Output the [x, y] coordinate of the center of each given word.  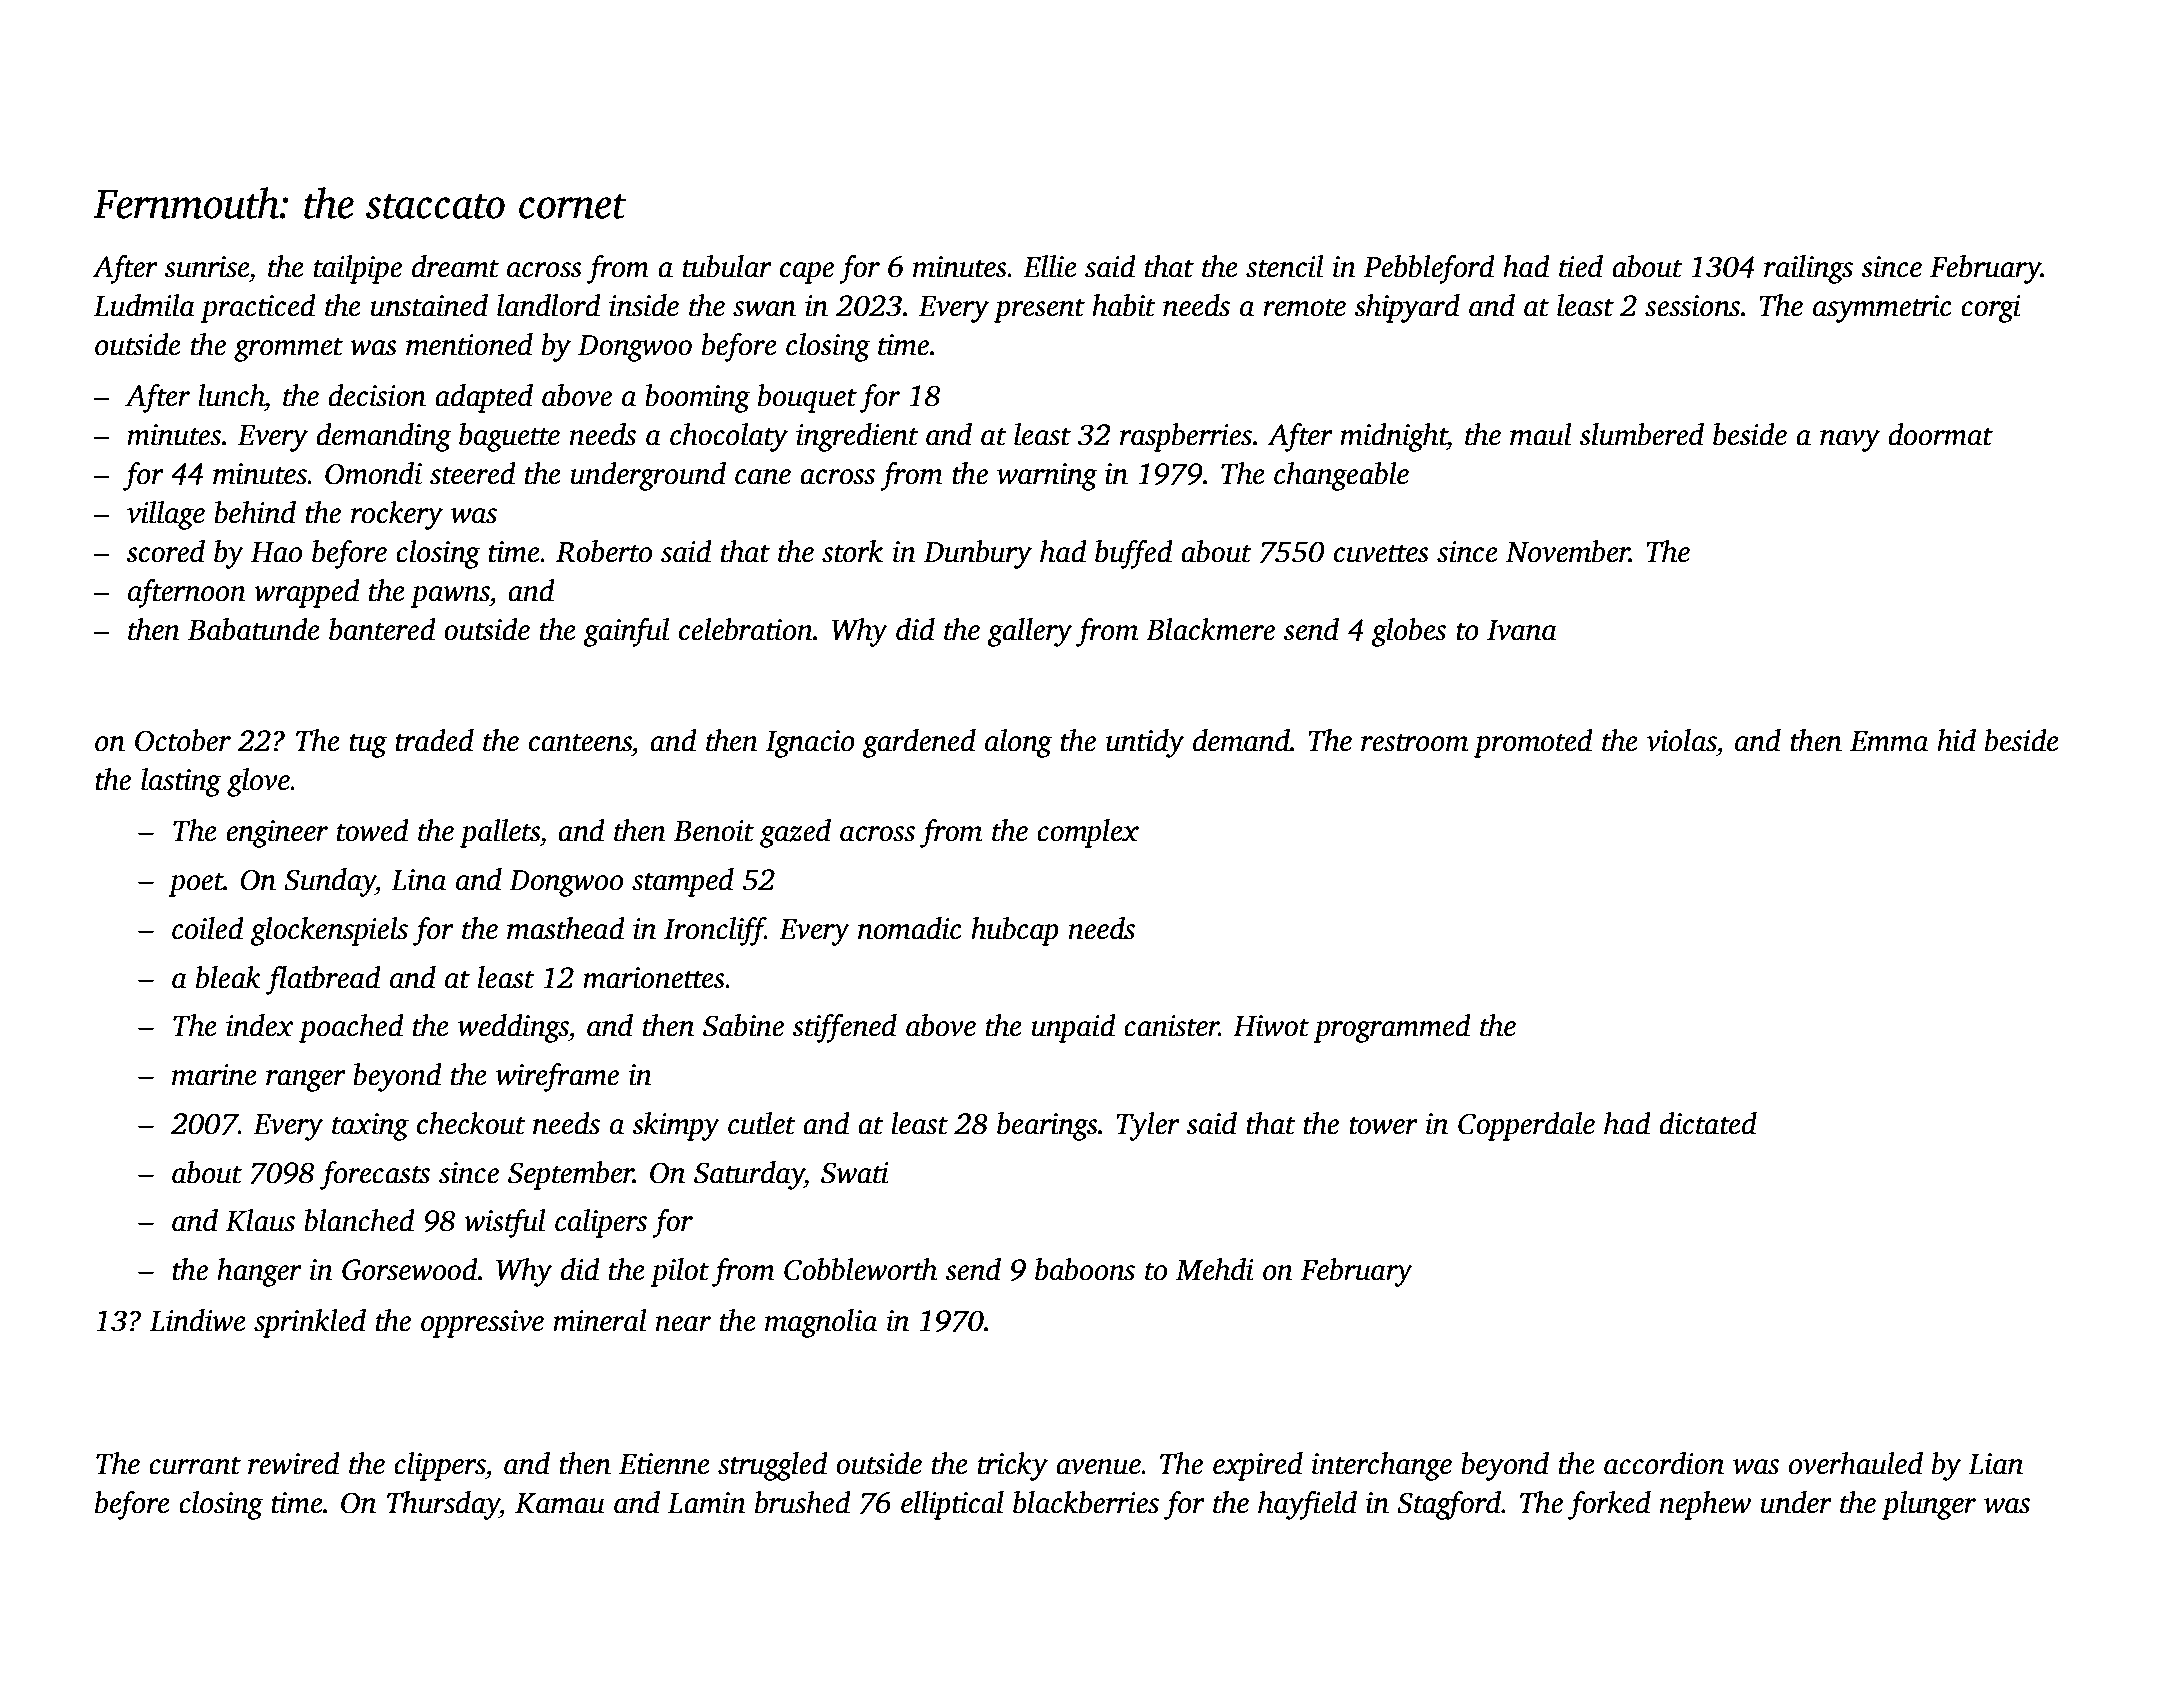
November [1568, 551]
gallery [1029, 632]
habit [1124, 305]
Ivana [1522, 630]
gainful [626, 632]
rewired [294, 1463]
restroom [1414, 742]
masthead [566, 928]
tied [1581, 266]
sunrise [206, 267]
